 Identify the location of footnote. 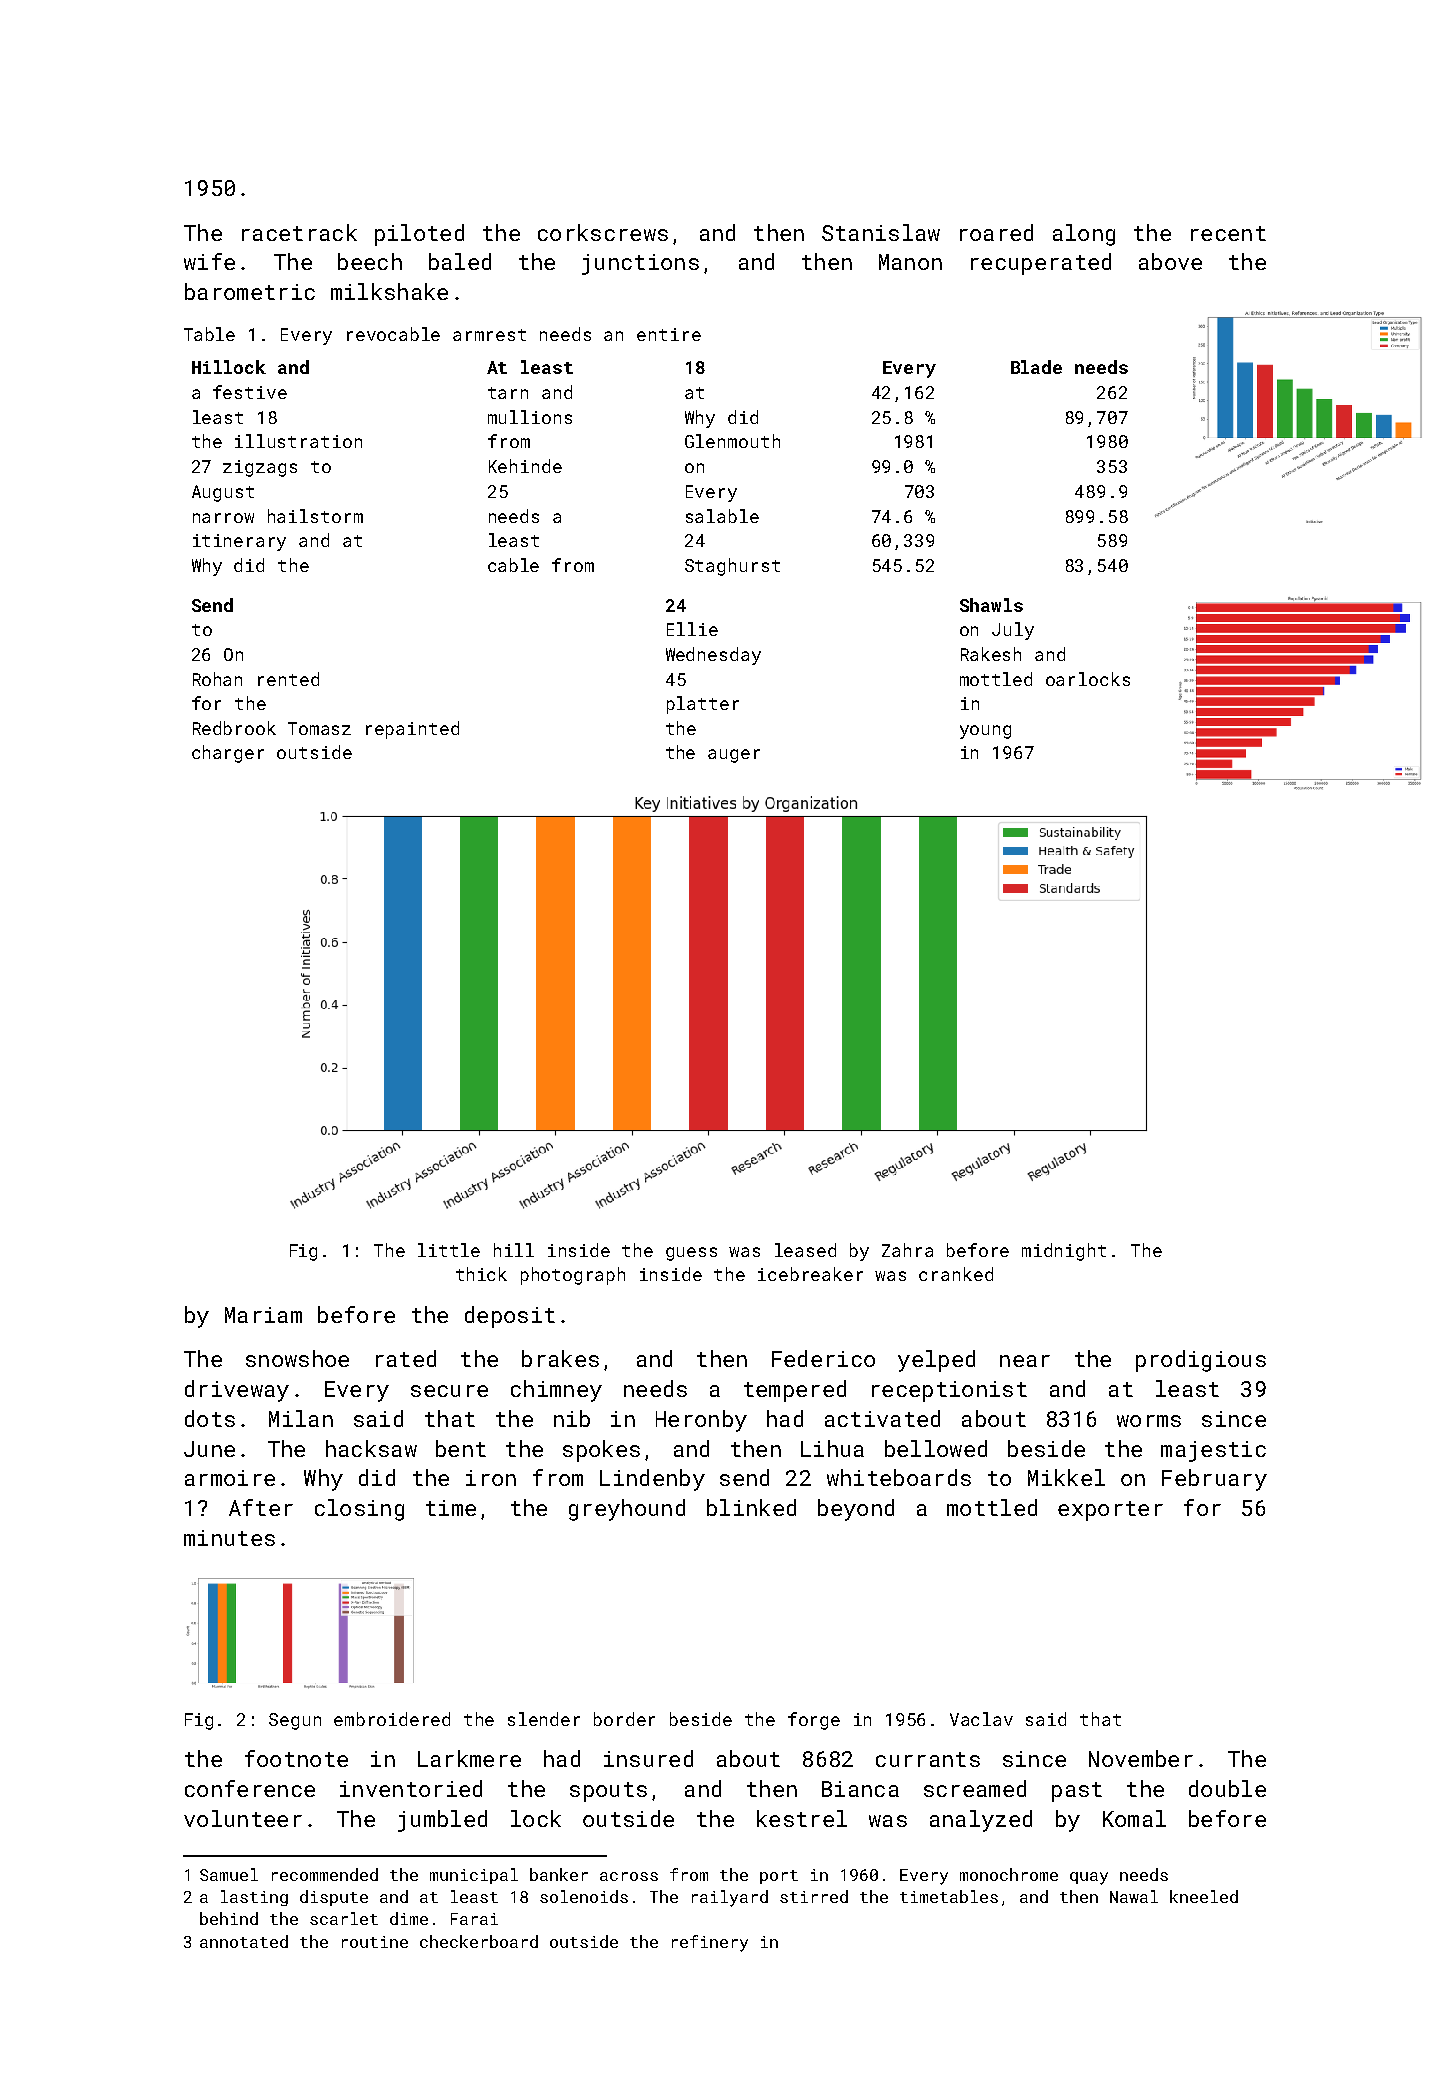
(296, 1758).
